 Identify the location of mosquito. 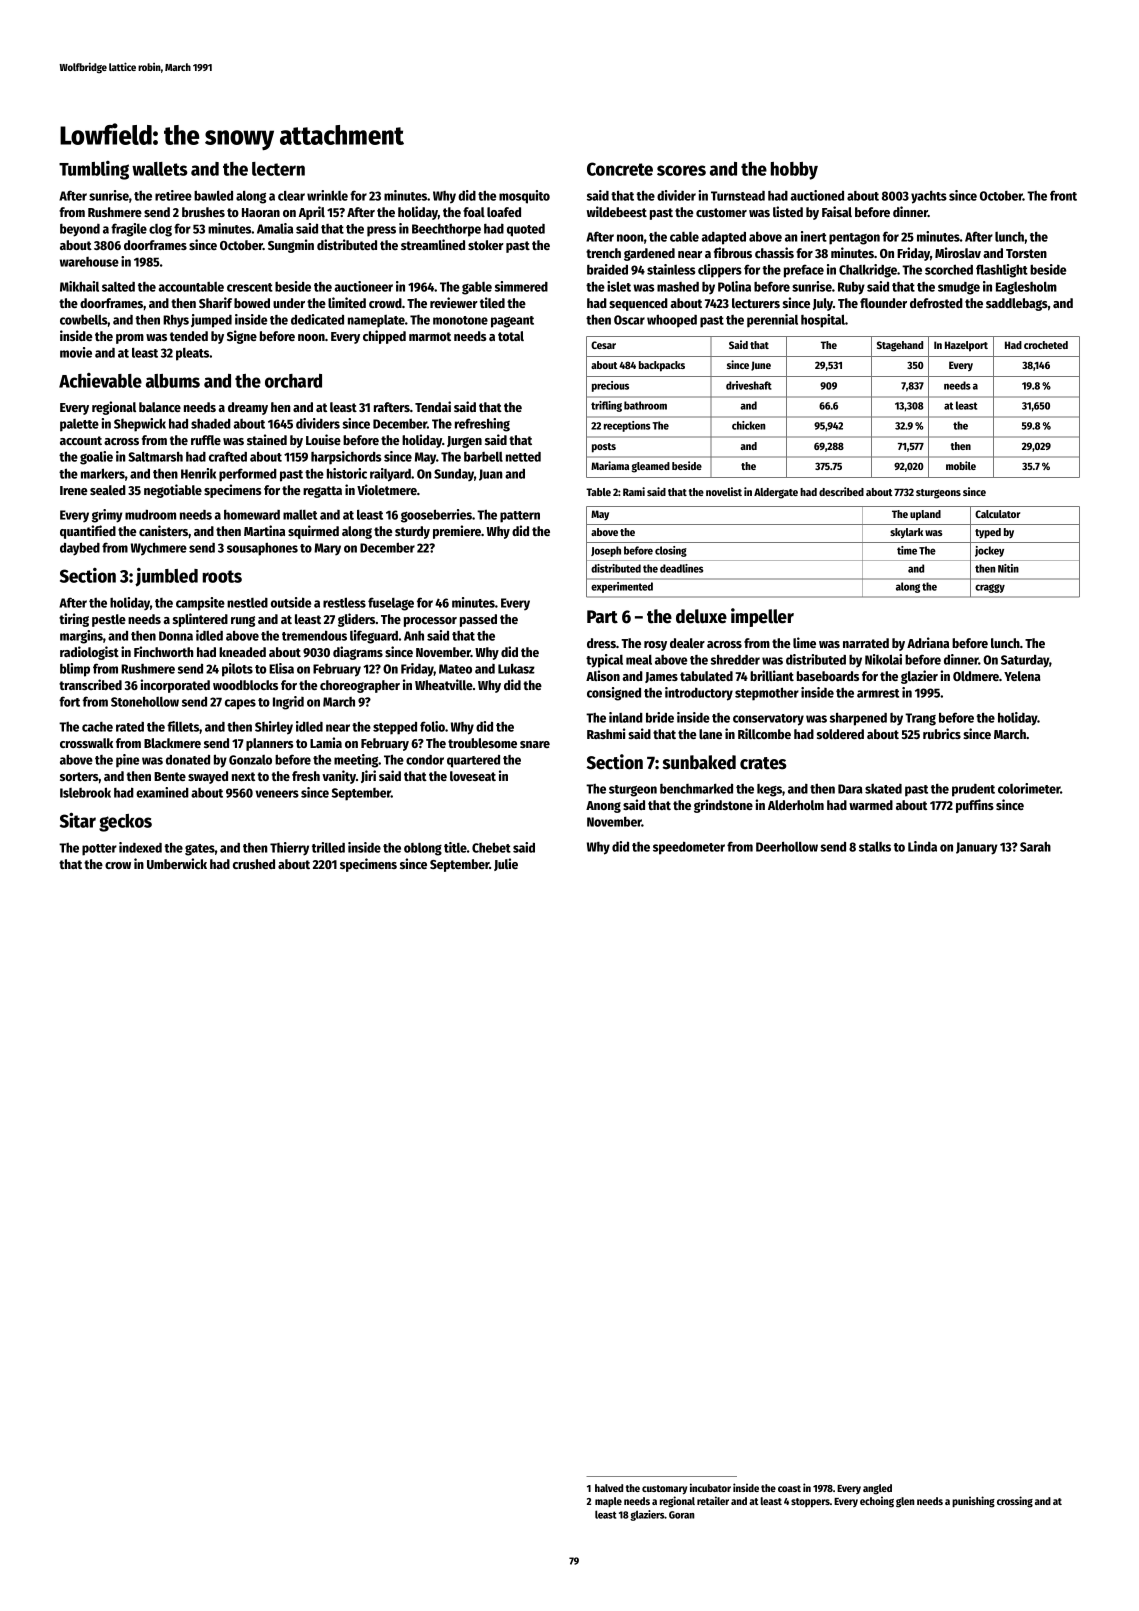
(524, 197).
